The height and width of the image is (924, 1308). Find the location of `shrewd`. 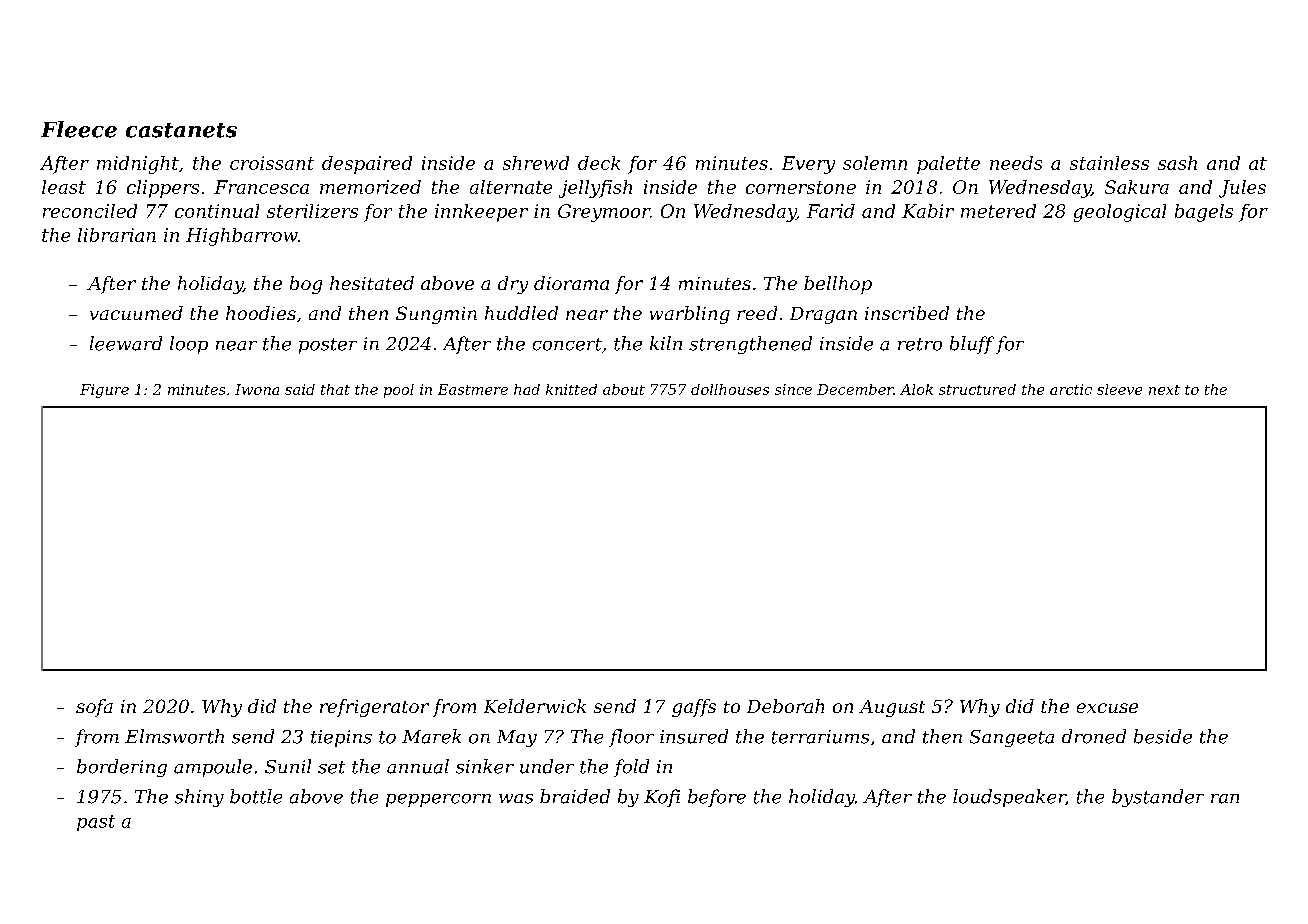

shrewd is located at coordinates (536, 163).
